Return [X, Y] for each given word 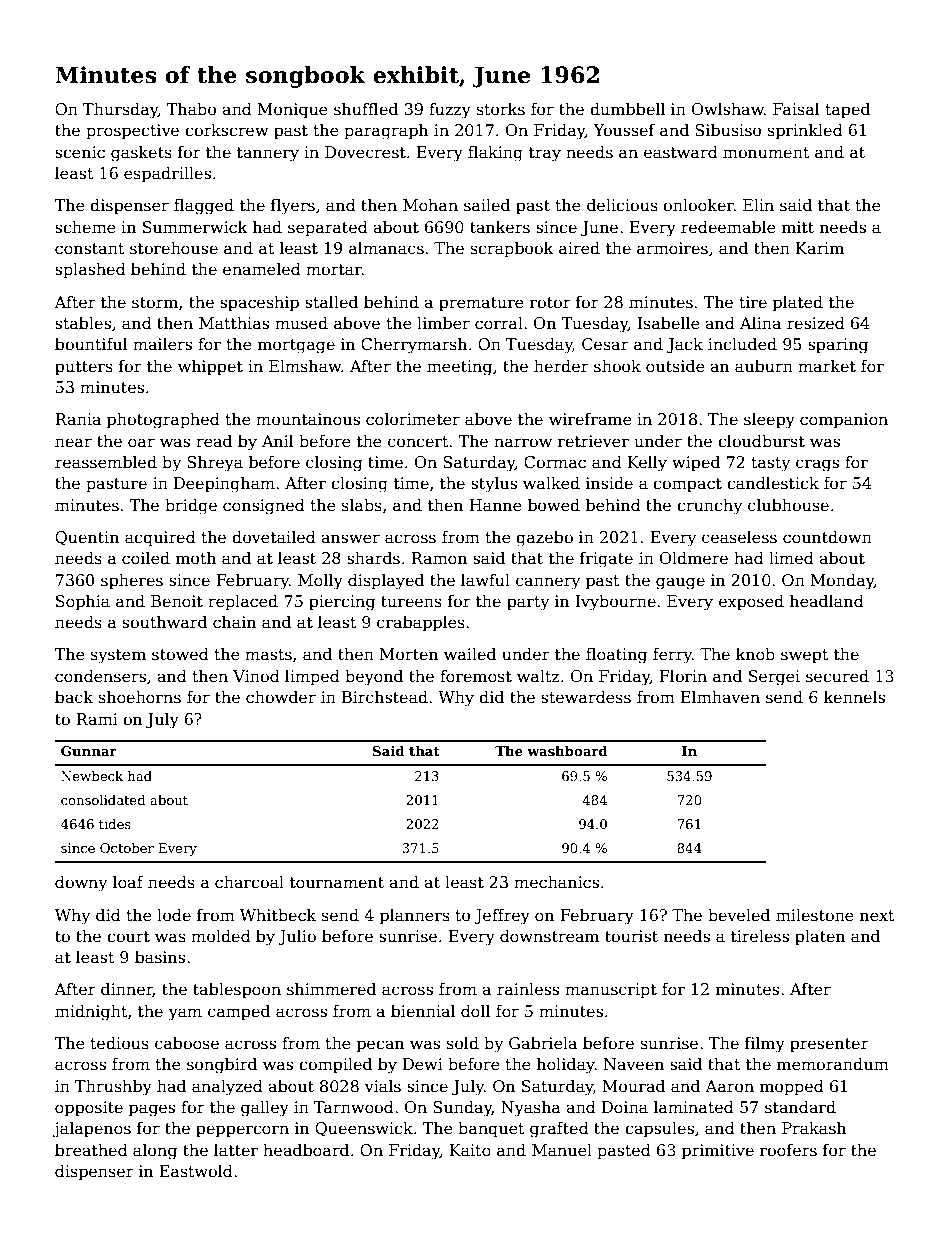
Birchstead [385, 697]
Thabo [191, 109]
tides [115, 824]
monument [766, 152]
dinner [127, 989]
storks [501, 109]
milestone [815, 915]
